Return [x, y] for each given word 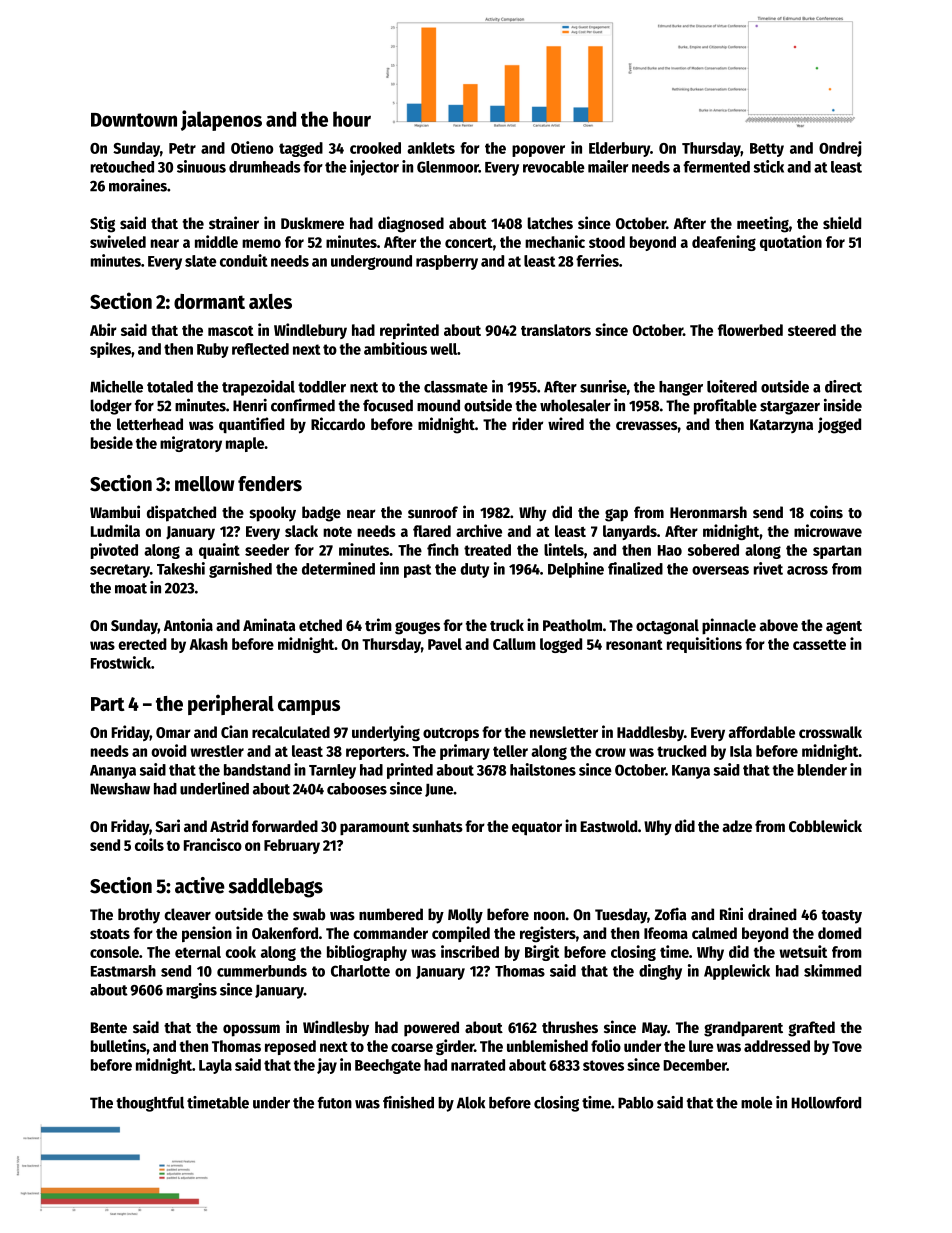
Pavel [445, 644]
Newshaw [120, 789]
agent [844, 628]
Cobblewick [825, 825]
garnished [240, 570]
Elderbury [619, 149]
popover [538, 151]
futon [335, 1102]
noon [549, 916]
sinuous [201, 166]
